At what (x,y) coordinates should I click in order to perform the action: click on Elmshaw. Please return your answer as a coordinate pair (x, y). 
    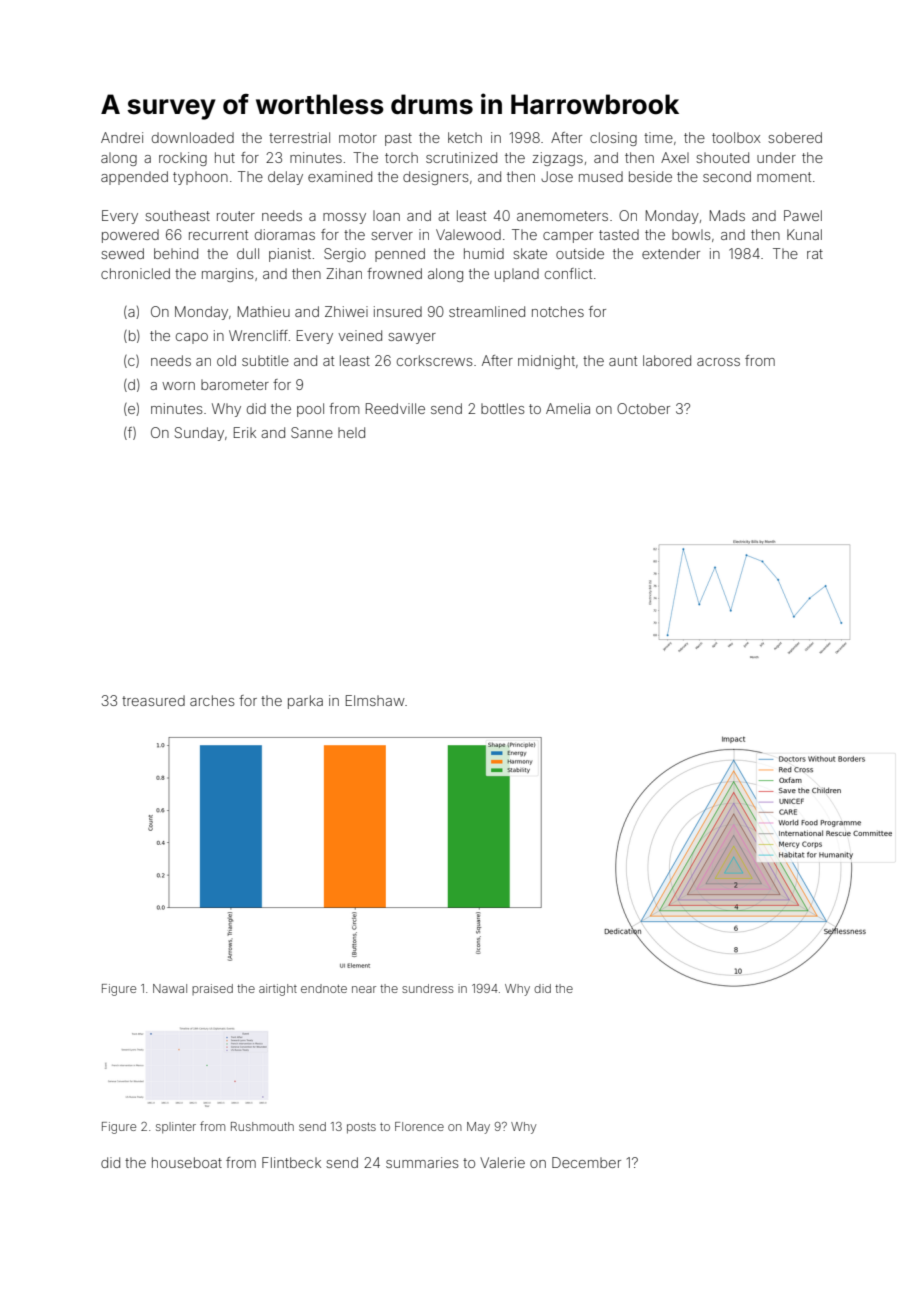
    Looking at the image, I should click on (375, 700).
